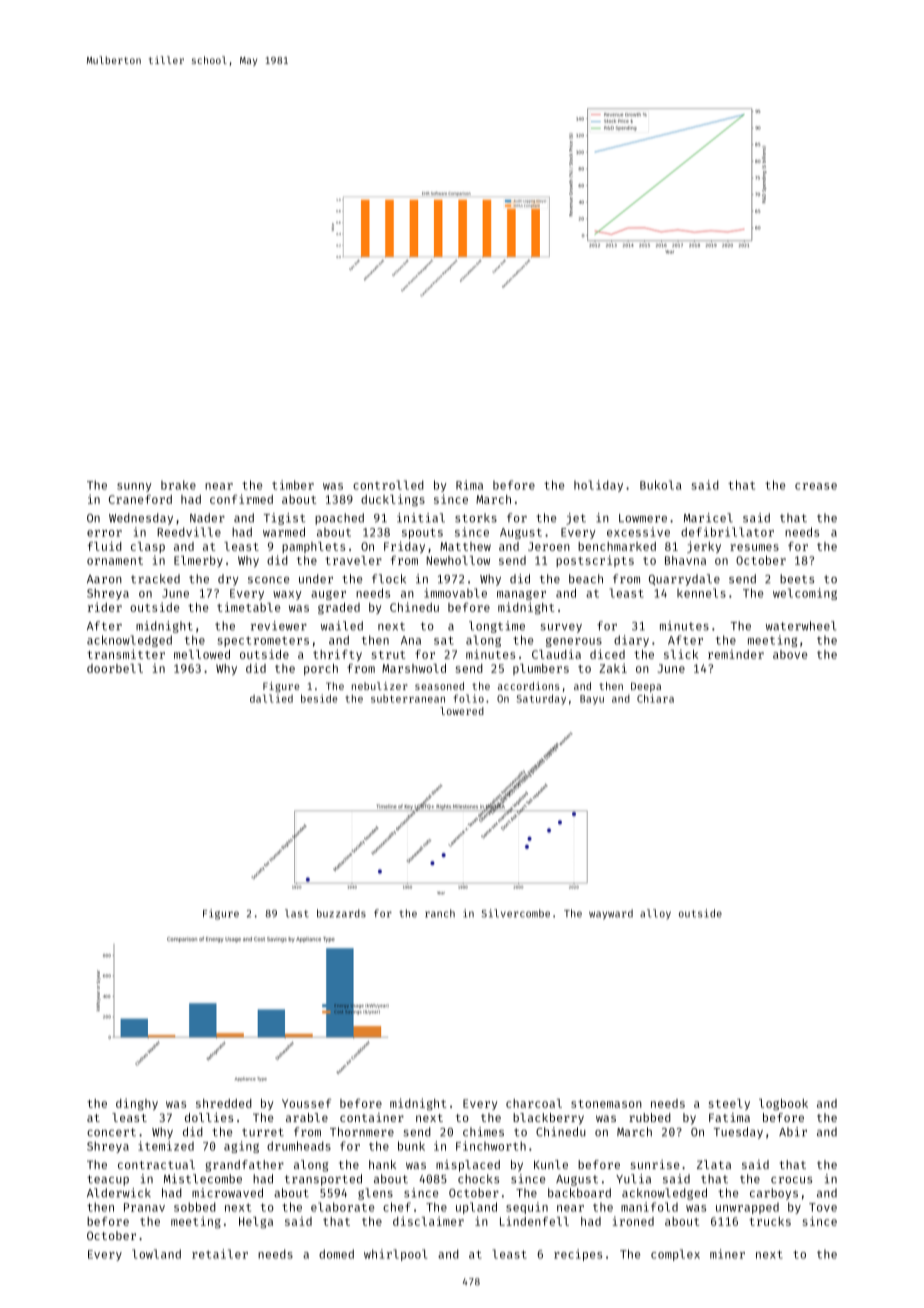 The width and height of the screenshot is (924, 1308). I want to click on last, so click(297, 913).
